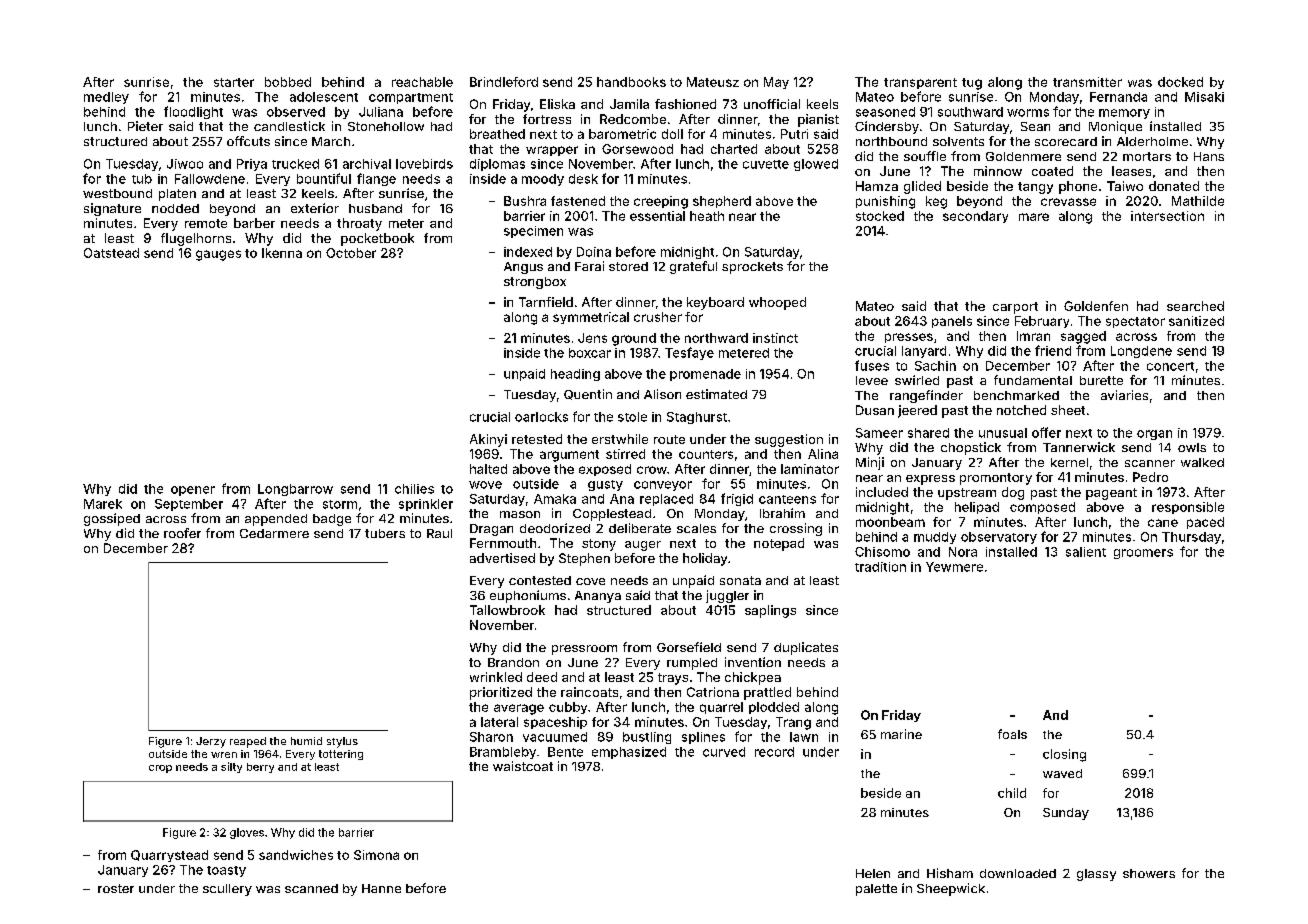  What do you see at coordinates (112, 519) in the screenshot?
I see `gossiped` at bounding box center [112, 519].
